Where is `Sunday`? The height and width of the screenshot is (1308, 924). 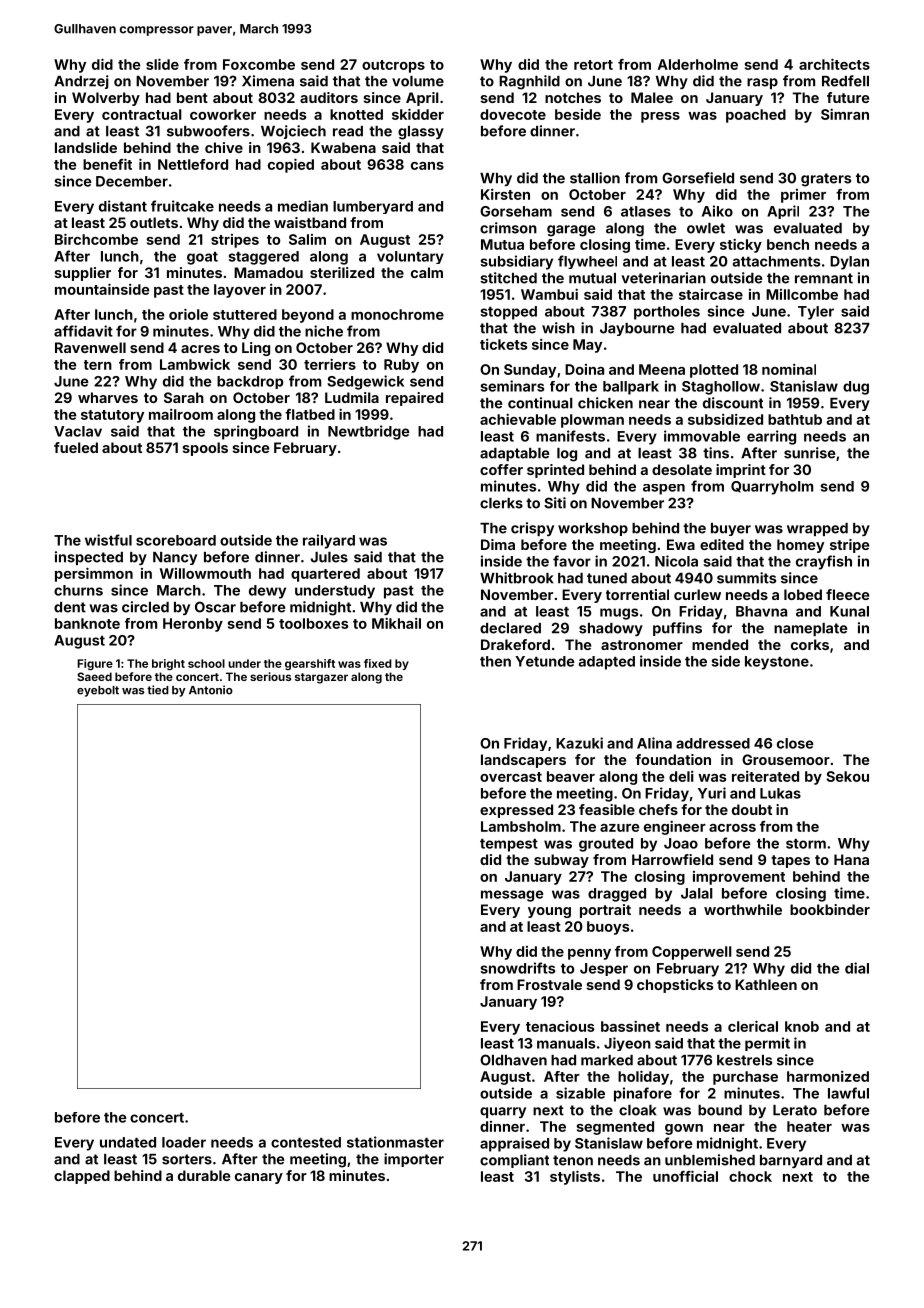
Sunday is located at coordinates (530, 371).
